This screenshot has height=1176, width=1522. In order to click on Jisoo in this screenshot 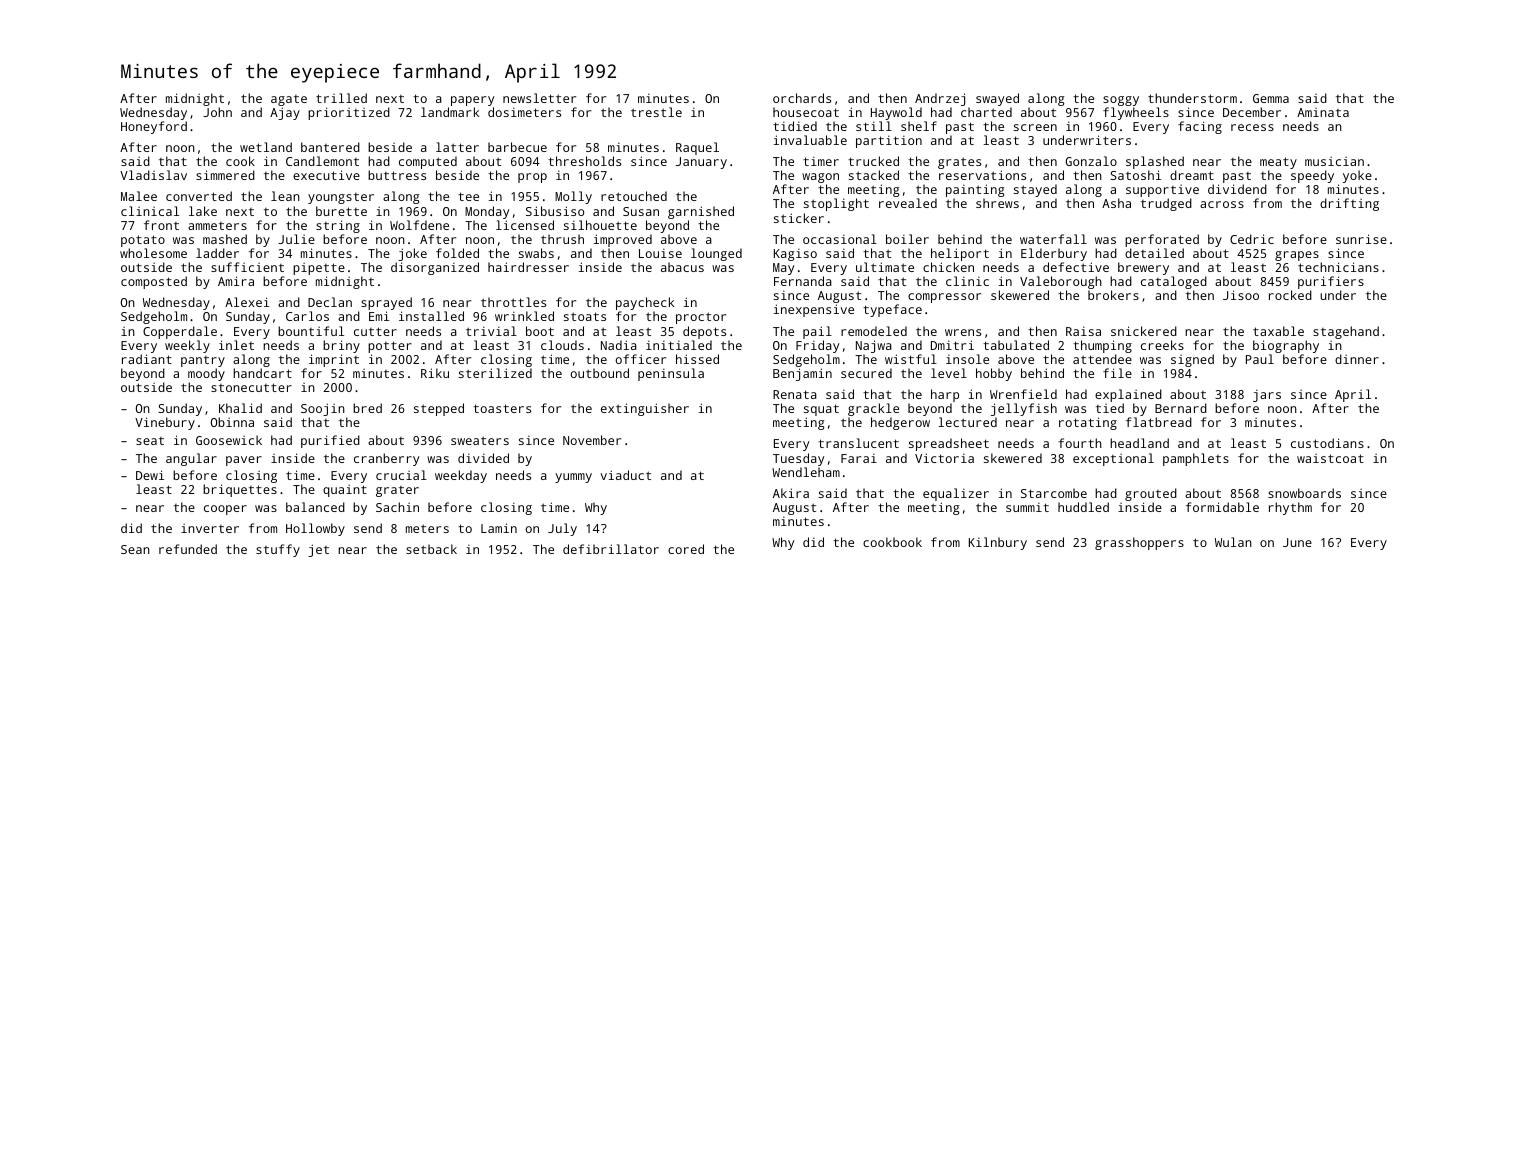, I will do `click(1241, 295)`.
